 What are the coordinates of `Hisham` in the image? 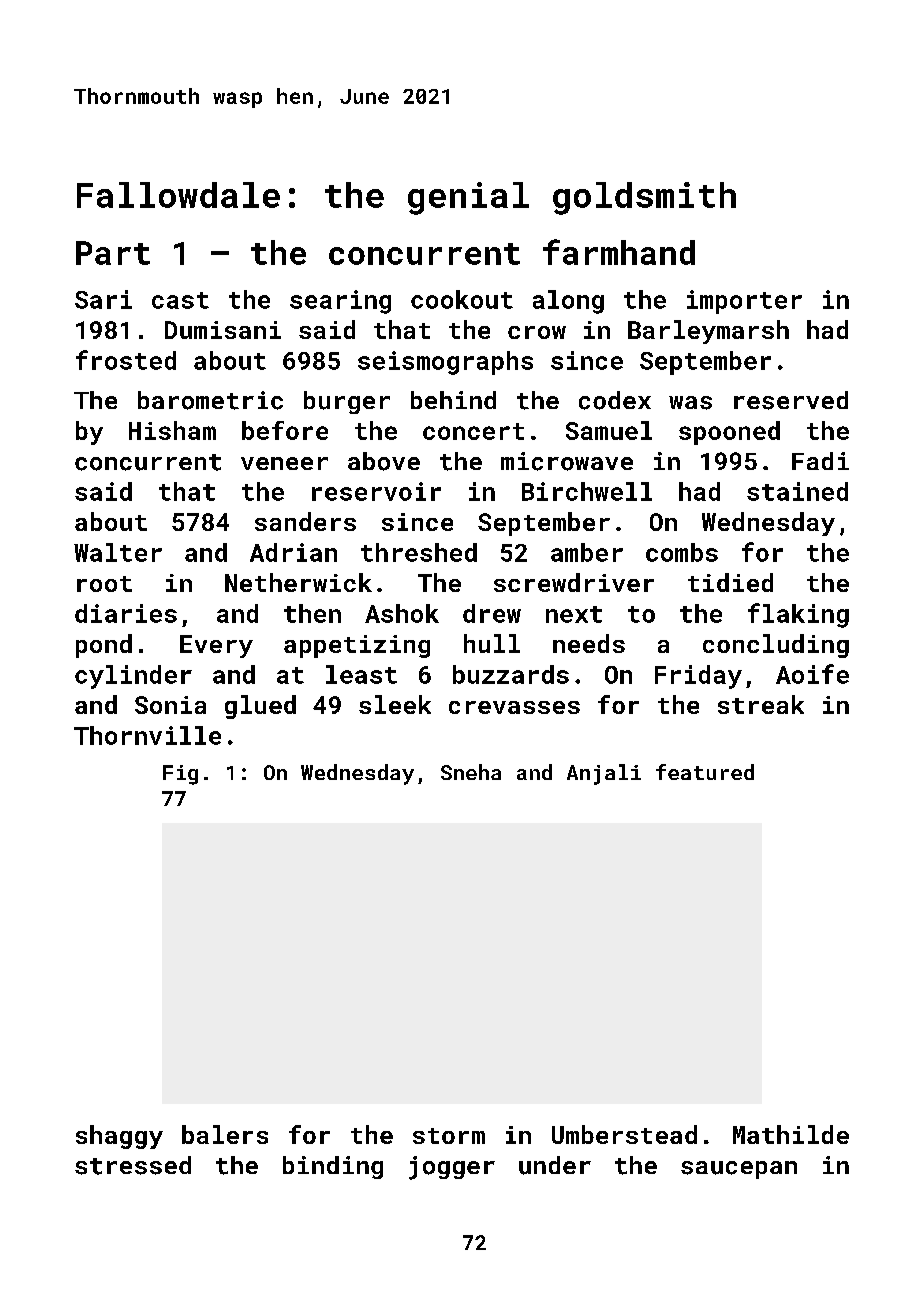 It's located at (172, 430).
